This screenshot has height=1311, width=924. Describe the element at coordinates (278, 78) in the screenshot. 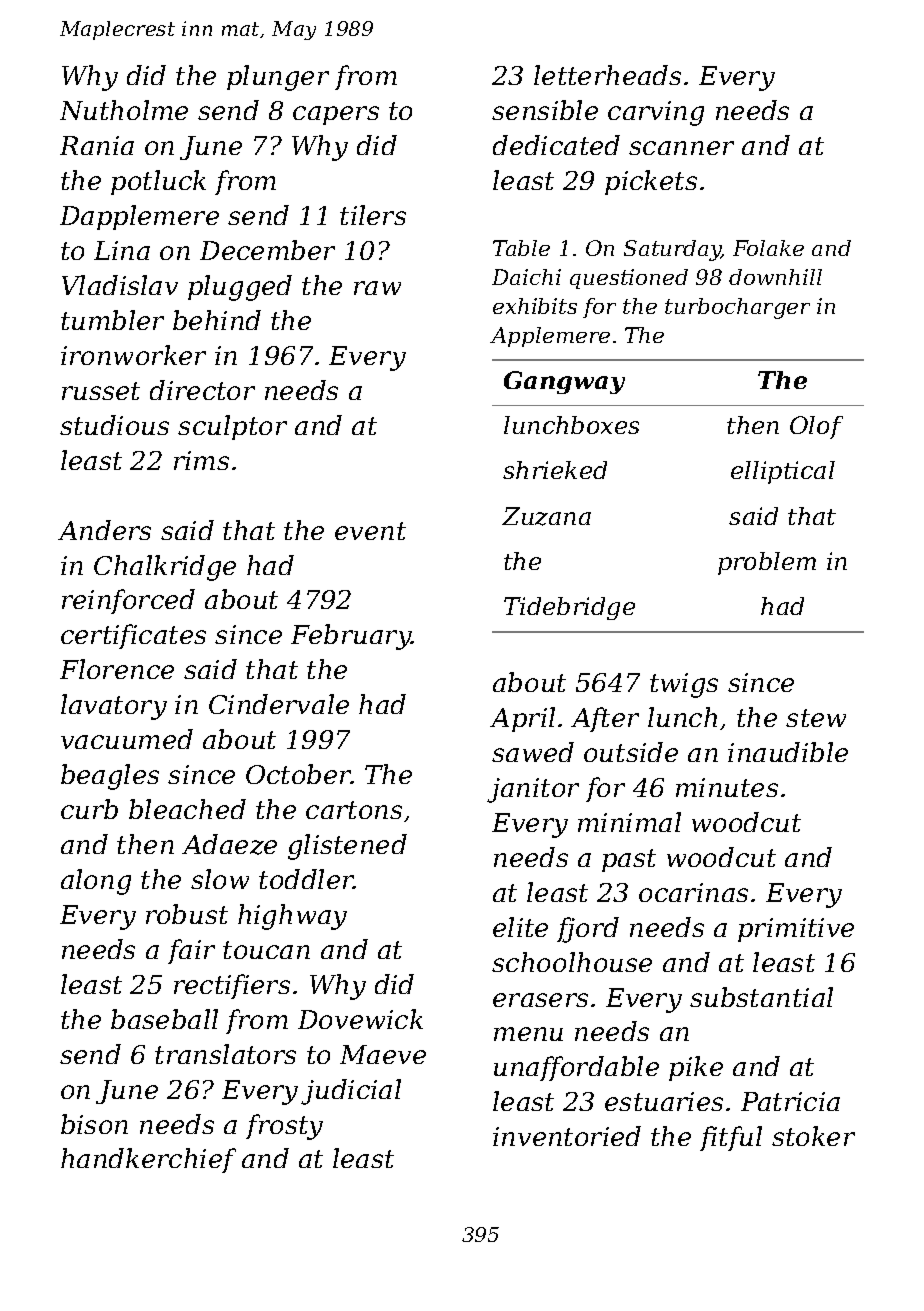

I see `plunger` at that location.
